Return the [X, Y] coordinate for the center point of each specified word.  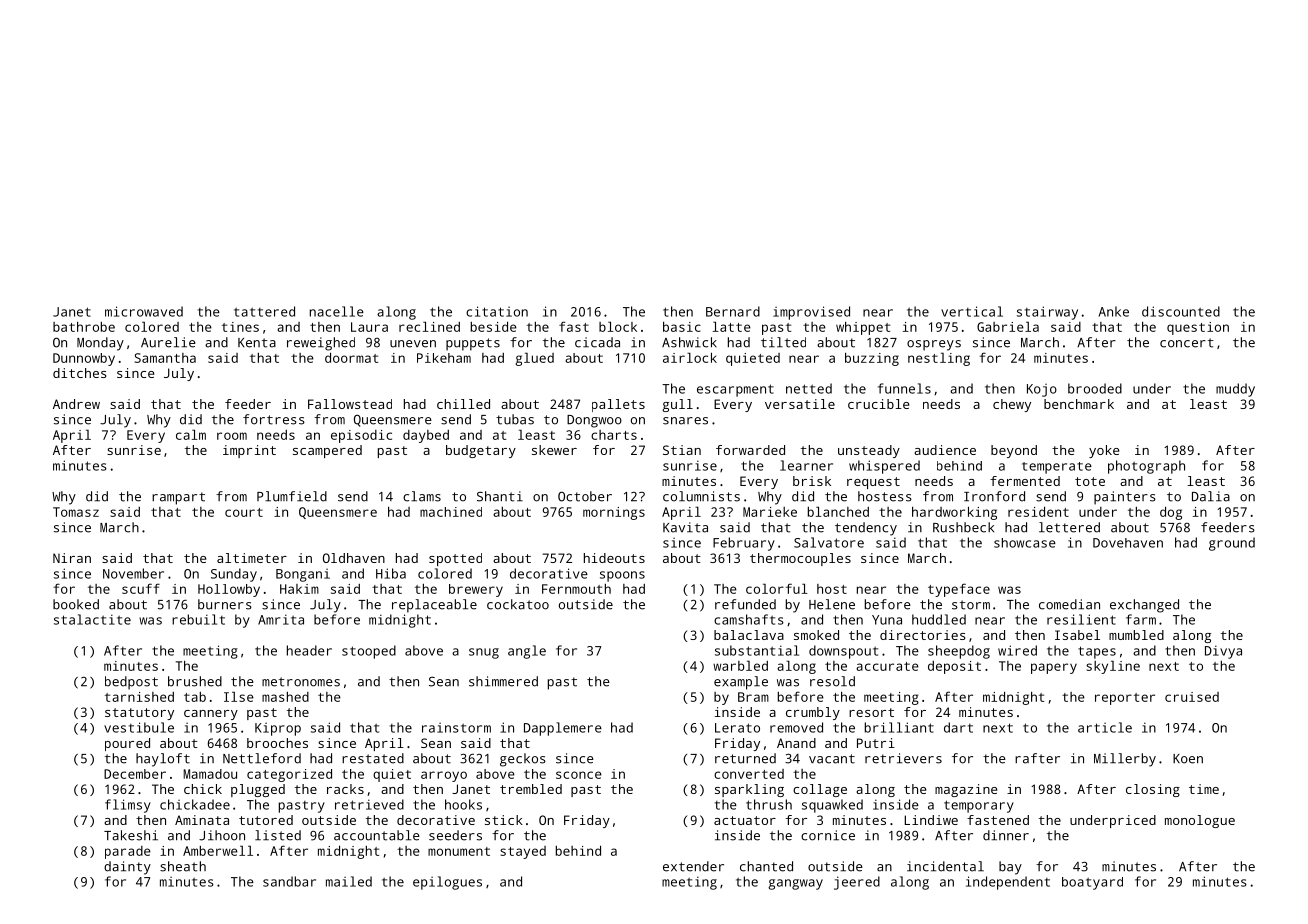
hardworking [954, 513]
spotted [455, 559]
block [618, 326]
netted [809, 388]
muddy [1235, 390]
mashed [285, 697]
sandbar [289, 881]
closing [1153, 790]
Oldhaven [354, 558]
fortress [274, 419]
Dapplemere [563, 729]
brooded [1095, 388]
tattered [264, 311]
